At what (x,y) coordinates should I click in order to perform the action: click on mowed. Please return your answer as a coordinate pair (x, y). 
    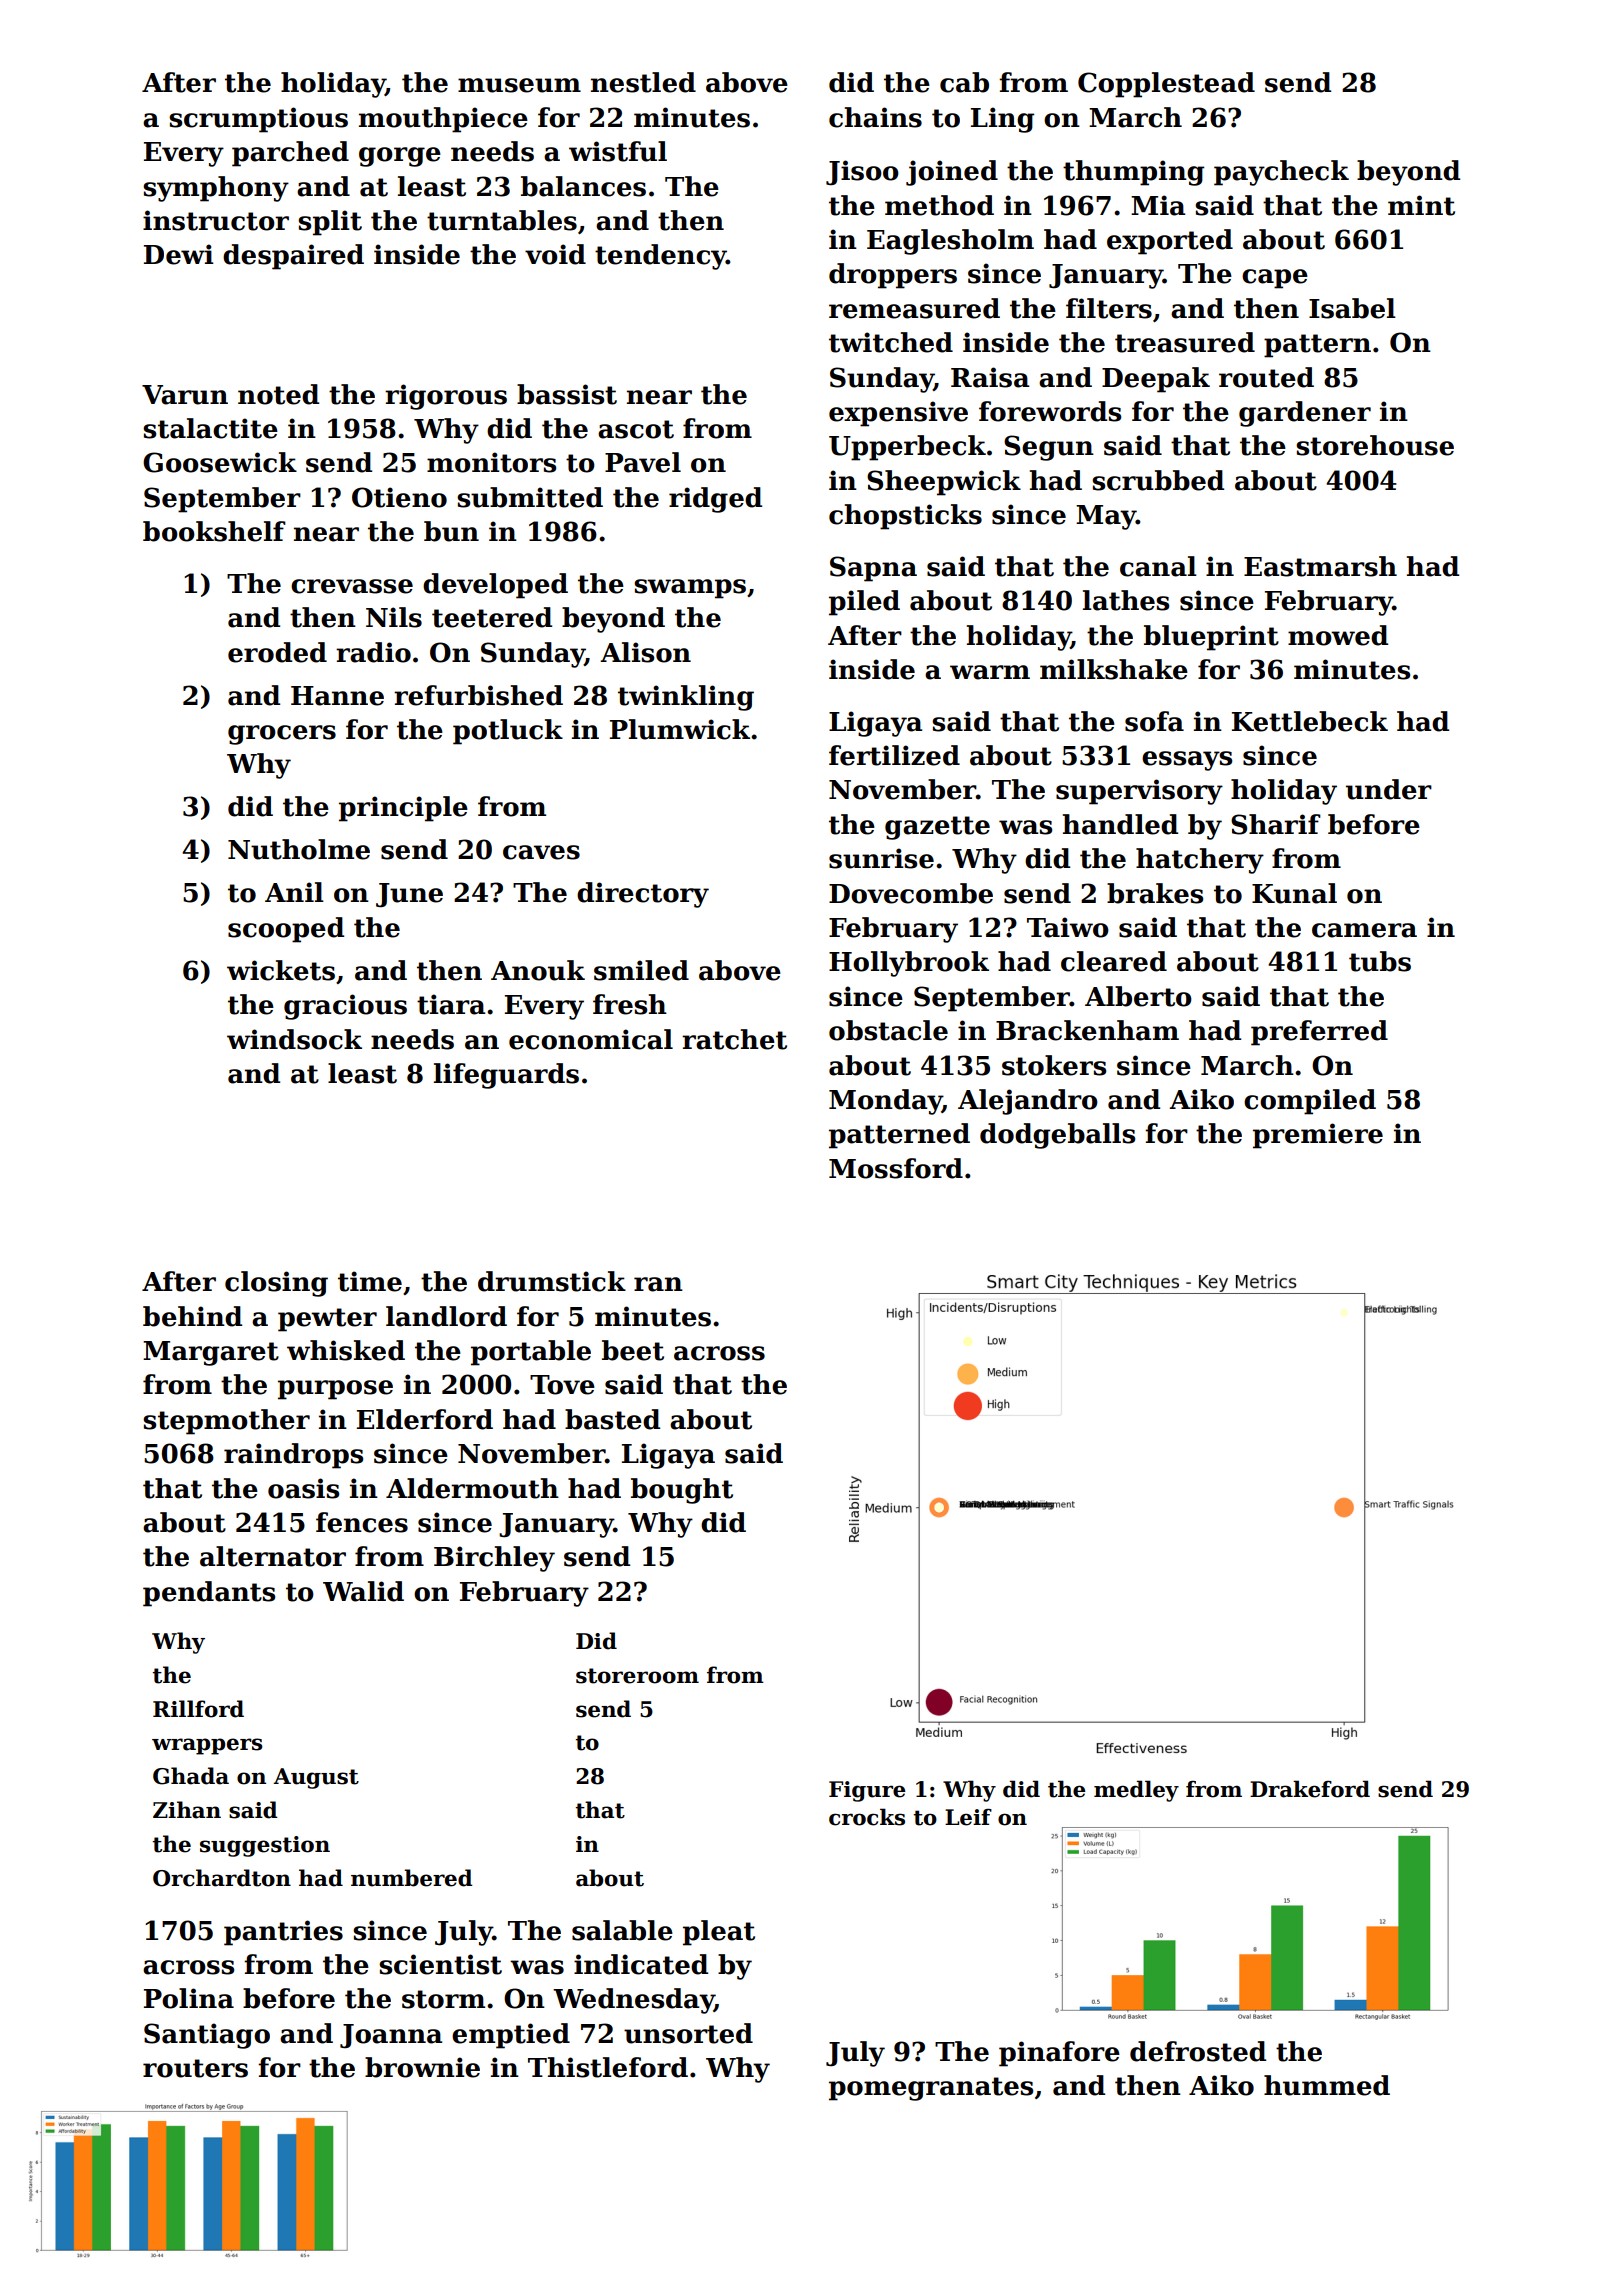
    Looking at the image, I should click on (1338, 635).
